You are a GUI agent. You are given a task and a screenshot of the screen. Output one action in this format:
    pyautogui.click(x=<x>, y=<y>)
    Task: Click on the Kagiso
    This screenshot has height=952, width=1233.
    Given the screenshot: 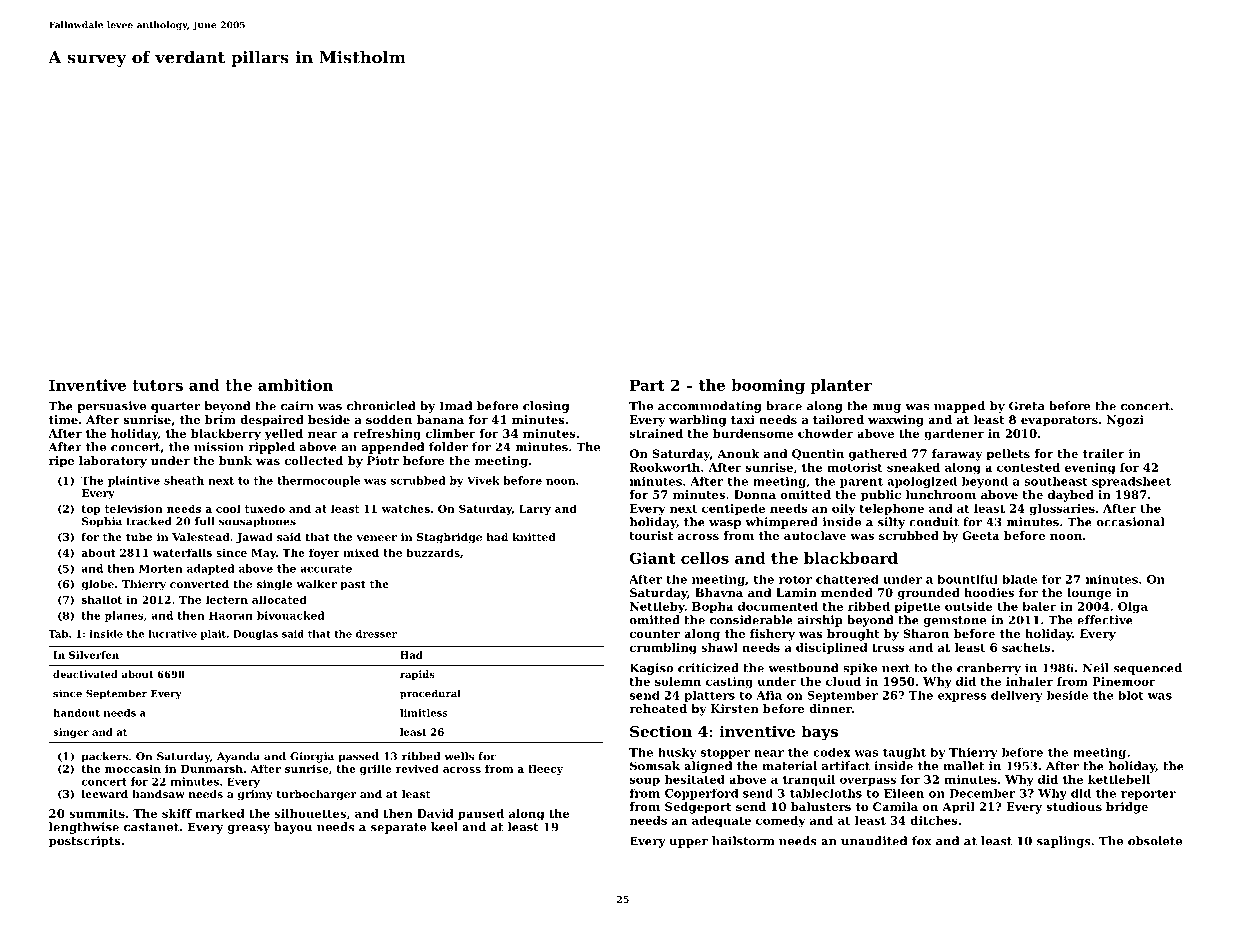 What is the action you would take?
    pyautogui.click(x=652, y=669)
